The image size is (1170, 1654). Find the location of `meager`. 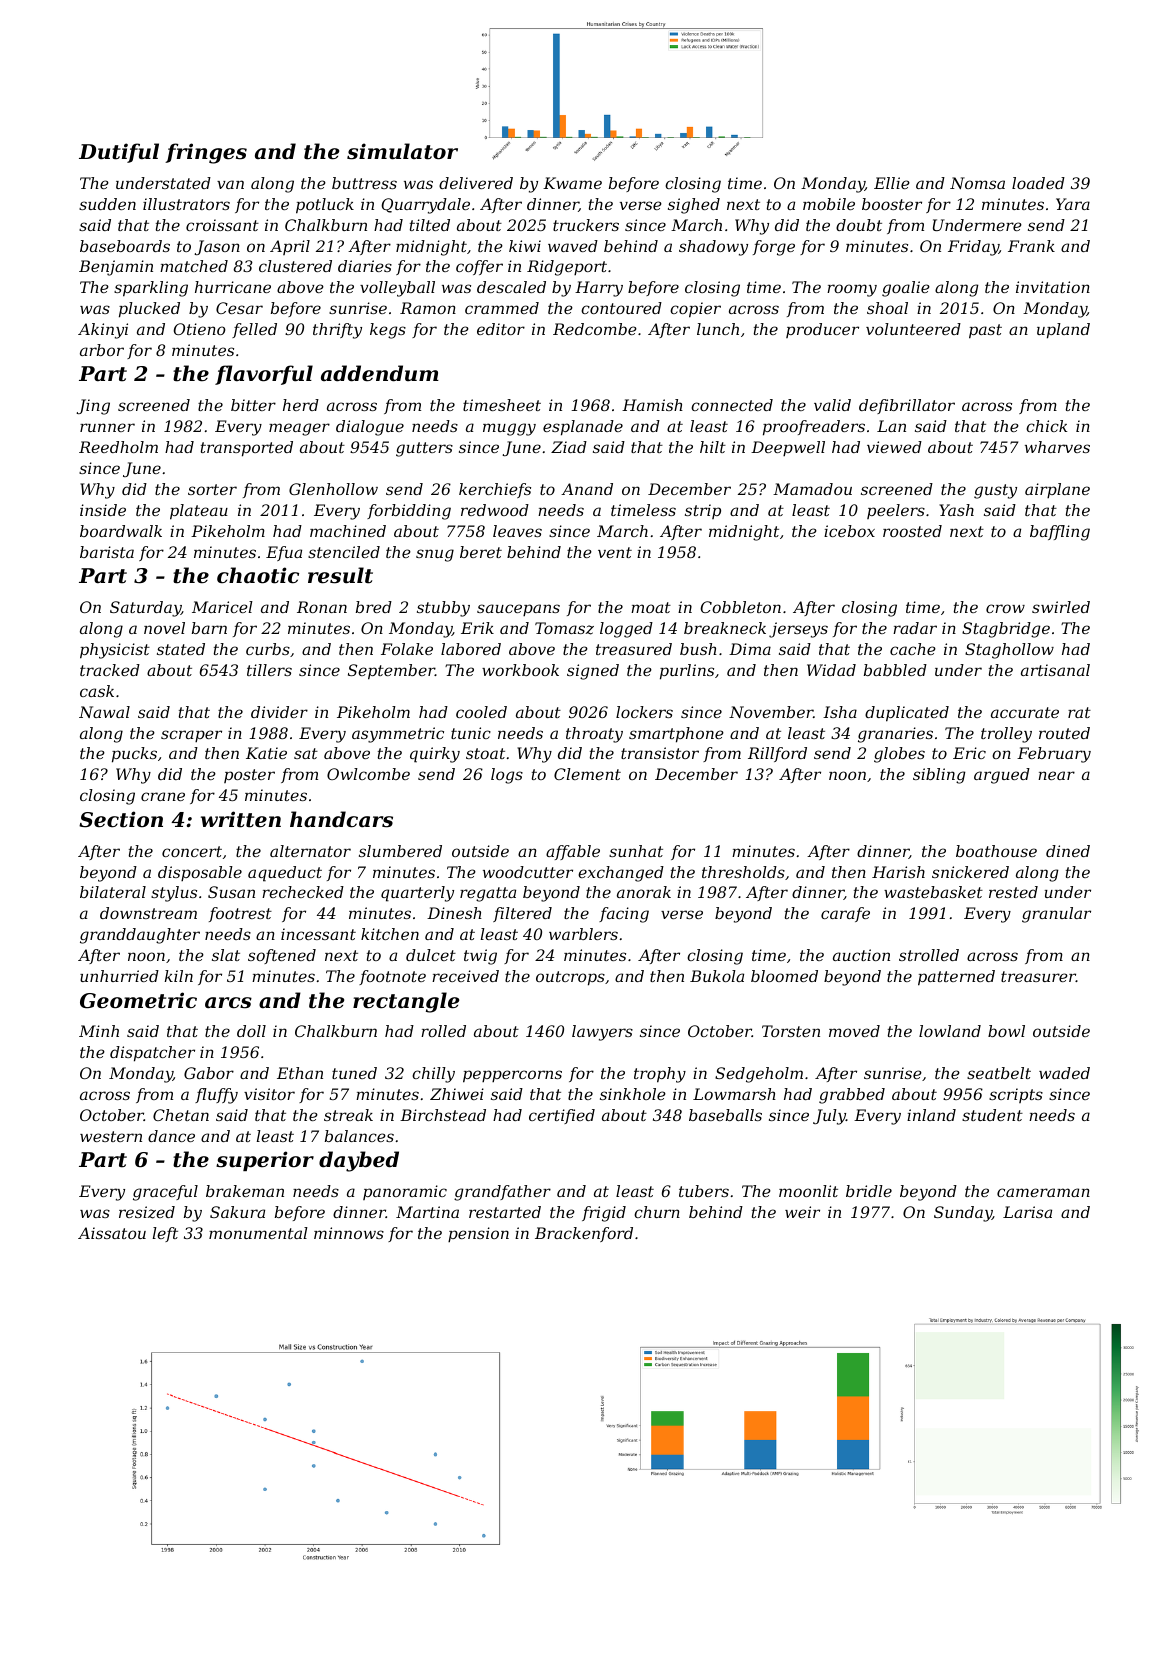

meager is located at coordinates (299, 429).
